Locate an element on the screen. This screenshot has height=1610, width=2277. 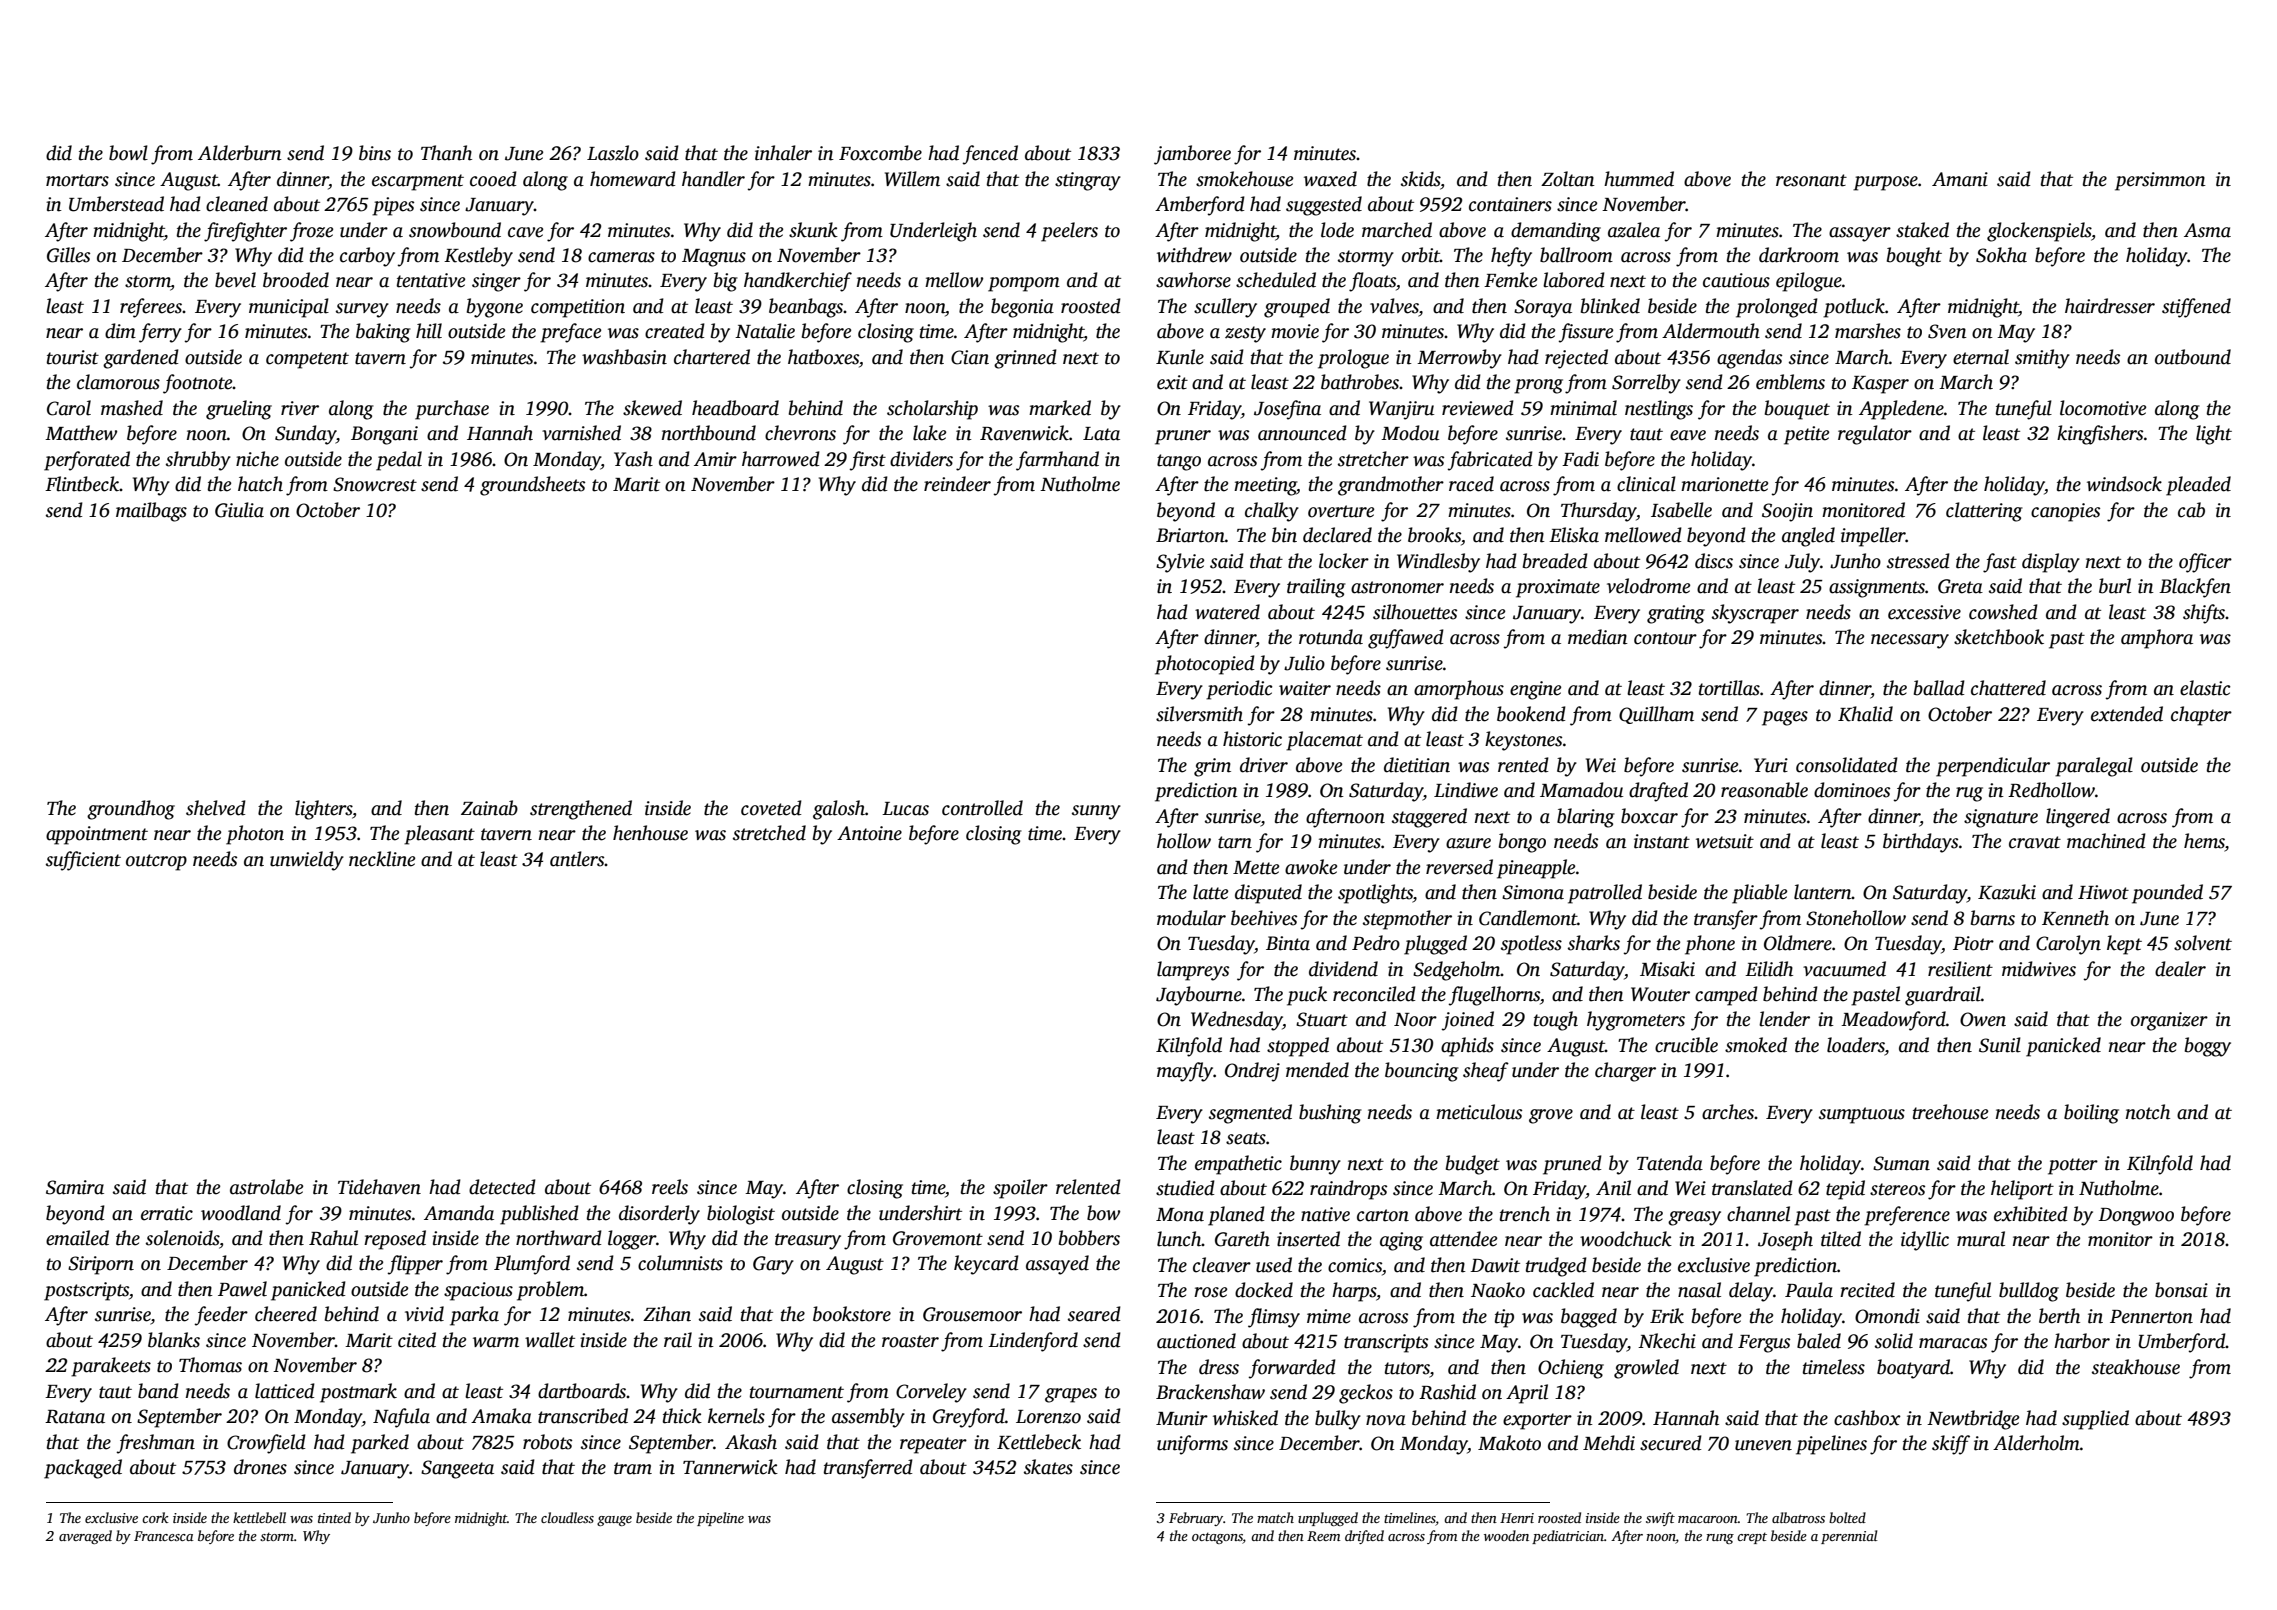
Sangeeta is located at coordinates (457, 1469).
